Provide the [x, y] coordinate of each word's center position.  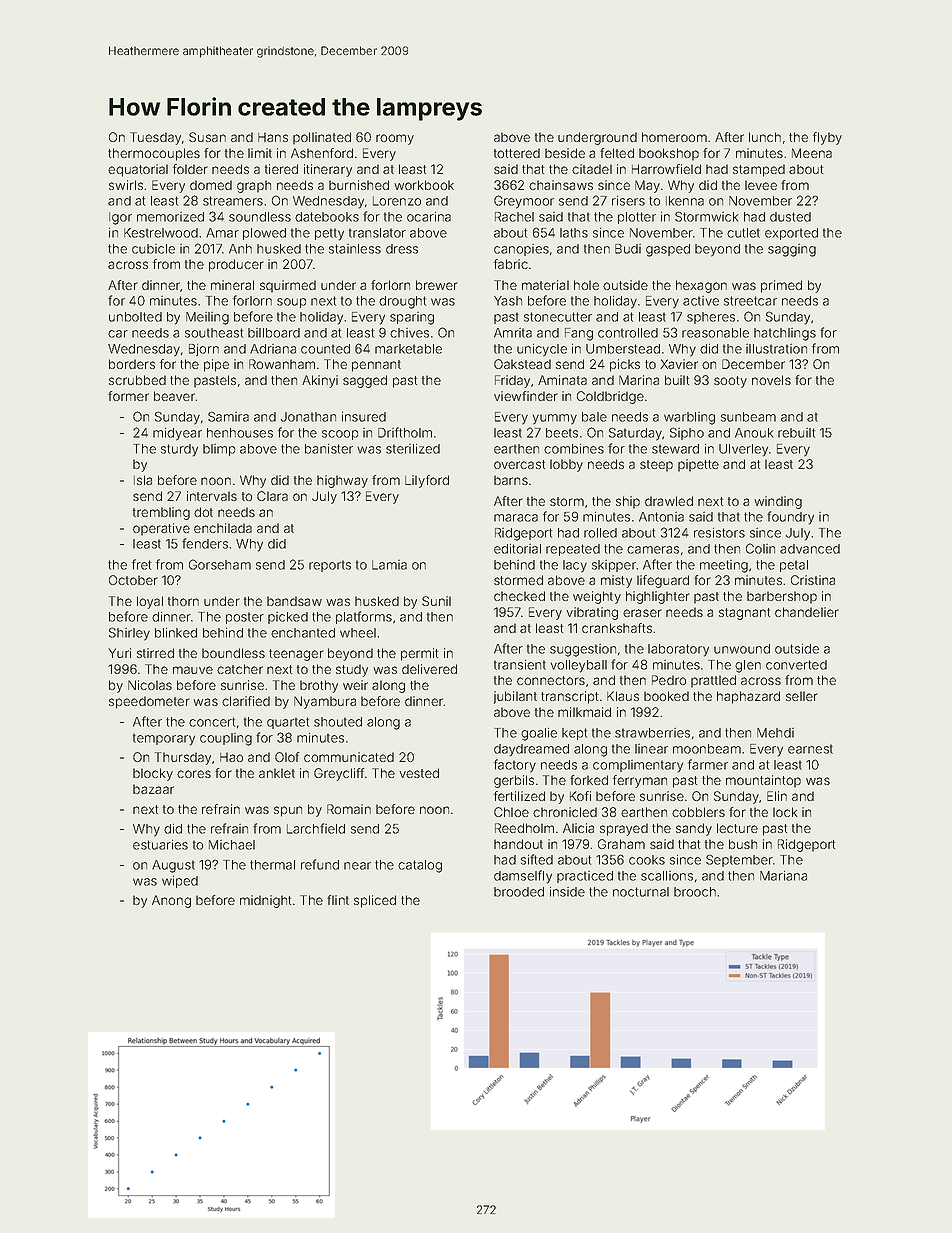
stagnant [744, 614]
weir [355, 685]
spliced [375, 901]
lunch [765, 137]
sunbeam [748, 417]
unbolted [135, 317]
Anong [171, 901]
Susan [207, 137]
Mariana [783, 875]
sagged [365, 381]
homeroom [674, 137]
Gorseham [220, 564]
